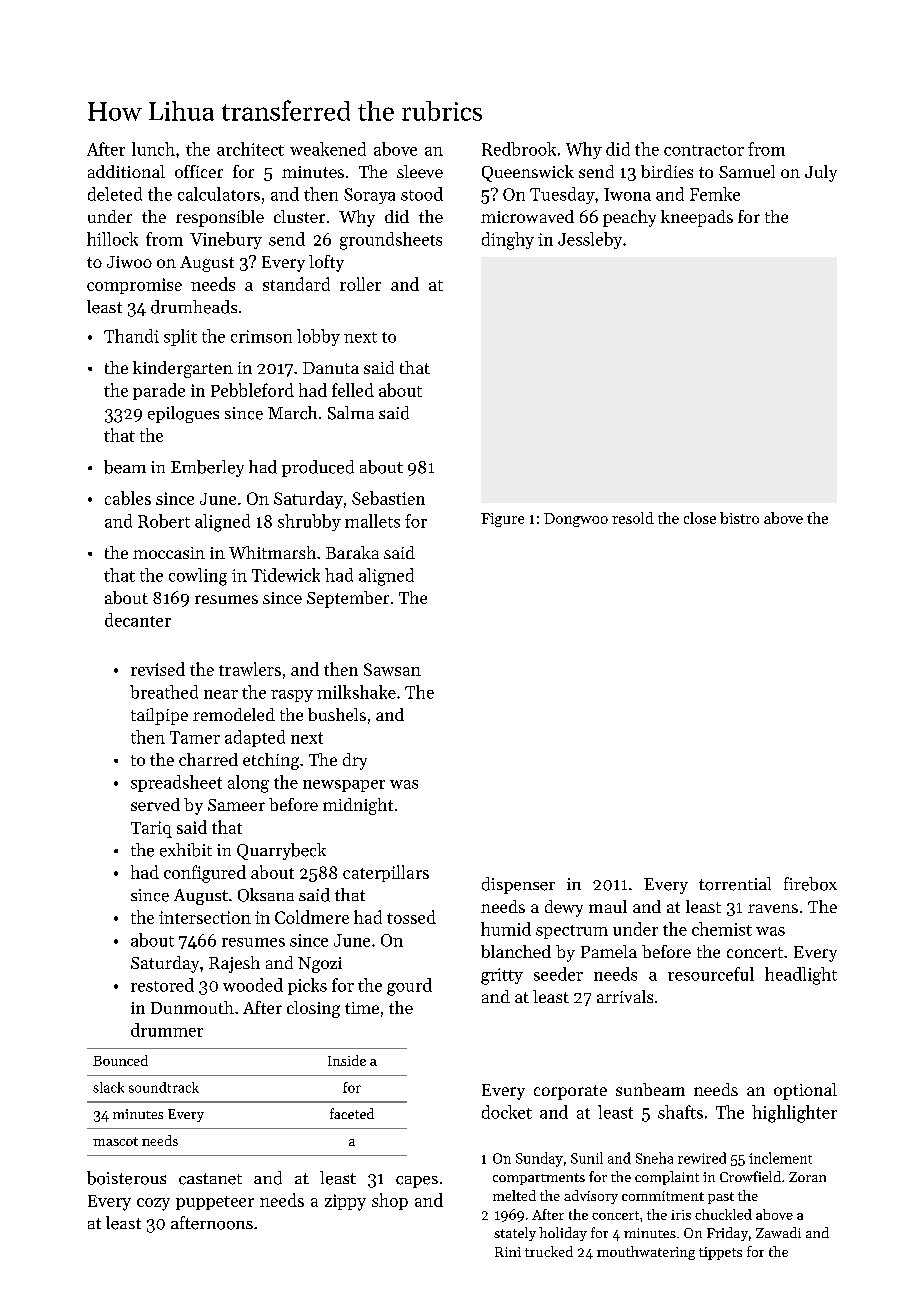 The image size is (924, 1308). What do you see at coordinates (700, 518) in the screenshot?
I see `close` at bounding box center [700, 518].
